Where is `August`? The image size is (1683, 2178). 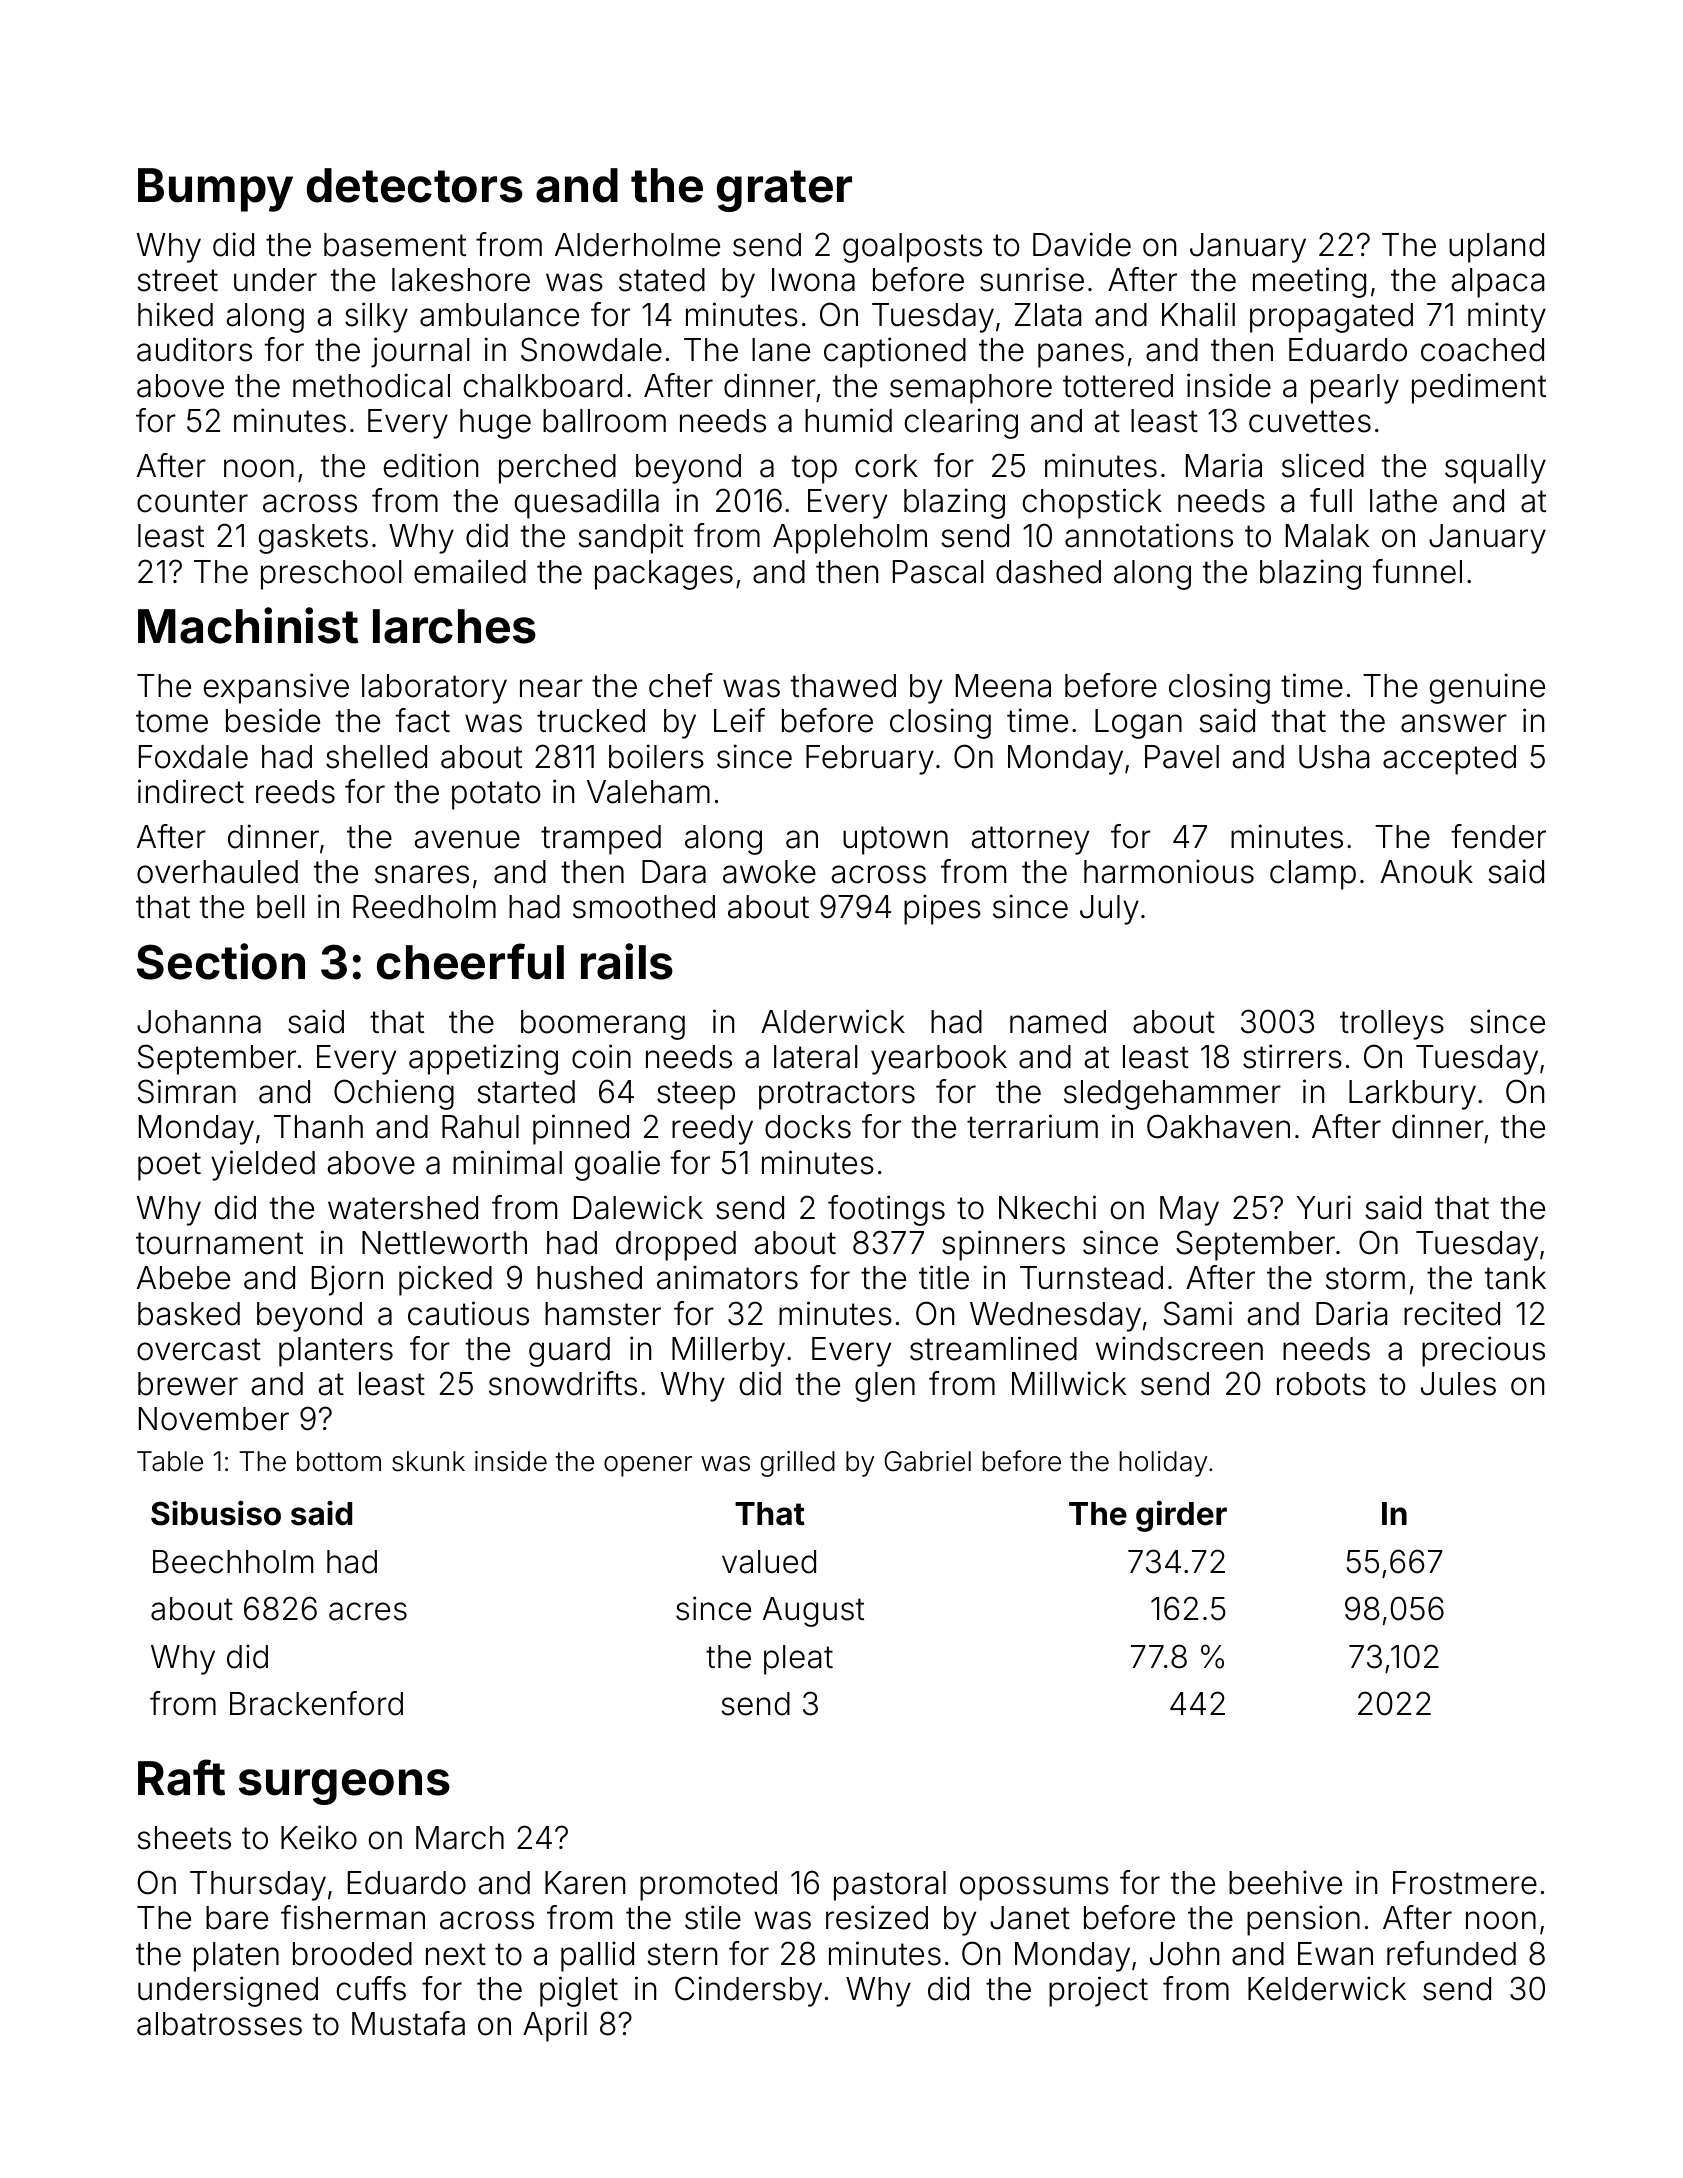
August is located at coordinates (813, 1612).
